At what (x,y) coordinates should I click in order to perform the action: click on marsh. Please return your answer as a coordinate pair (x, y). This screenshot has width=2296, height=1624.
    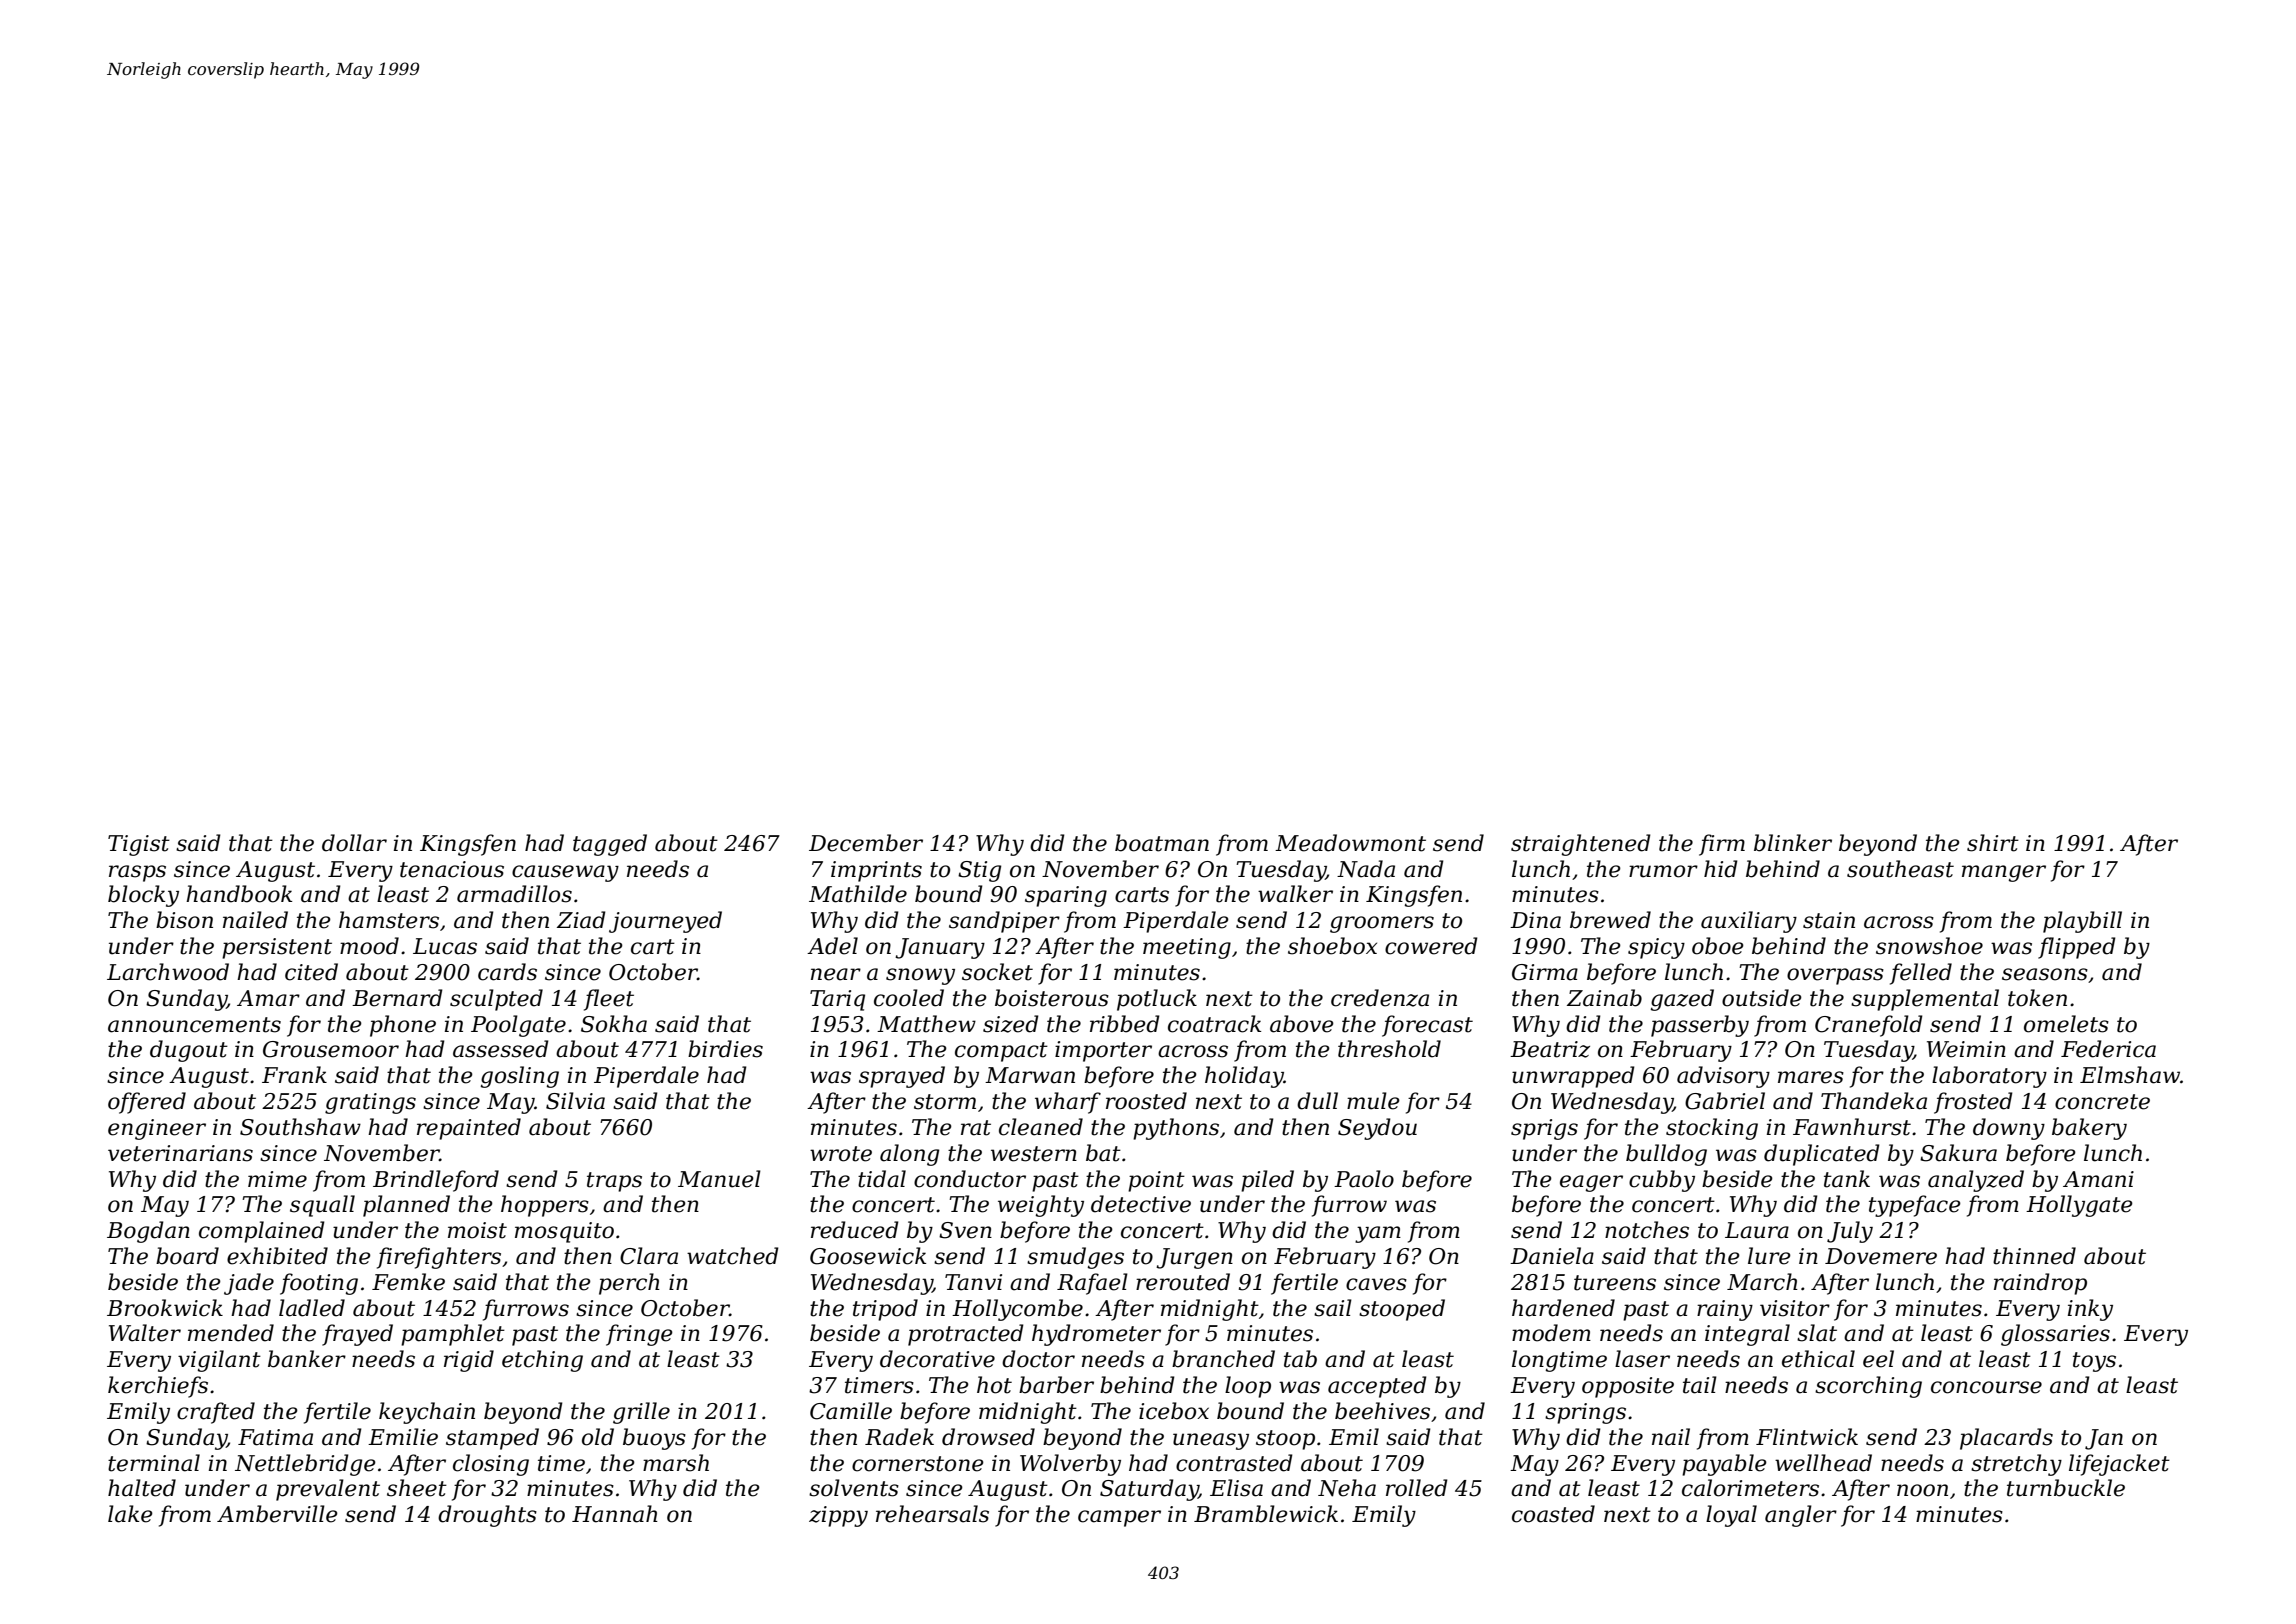
    Looking at the image, I should click on (676, 1463).
